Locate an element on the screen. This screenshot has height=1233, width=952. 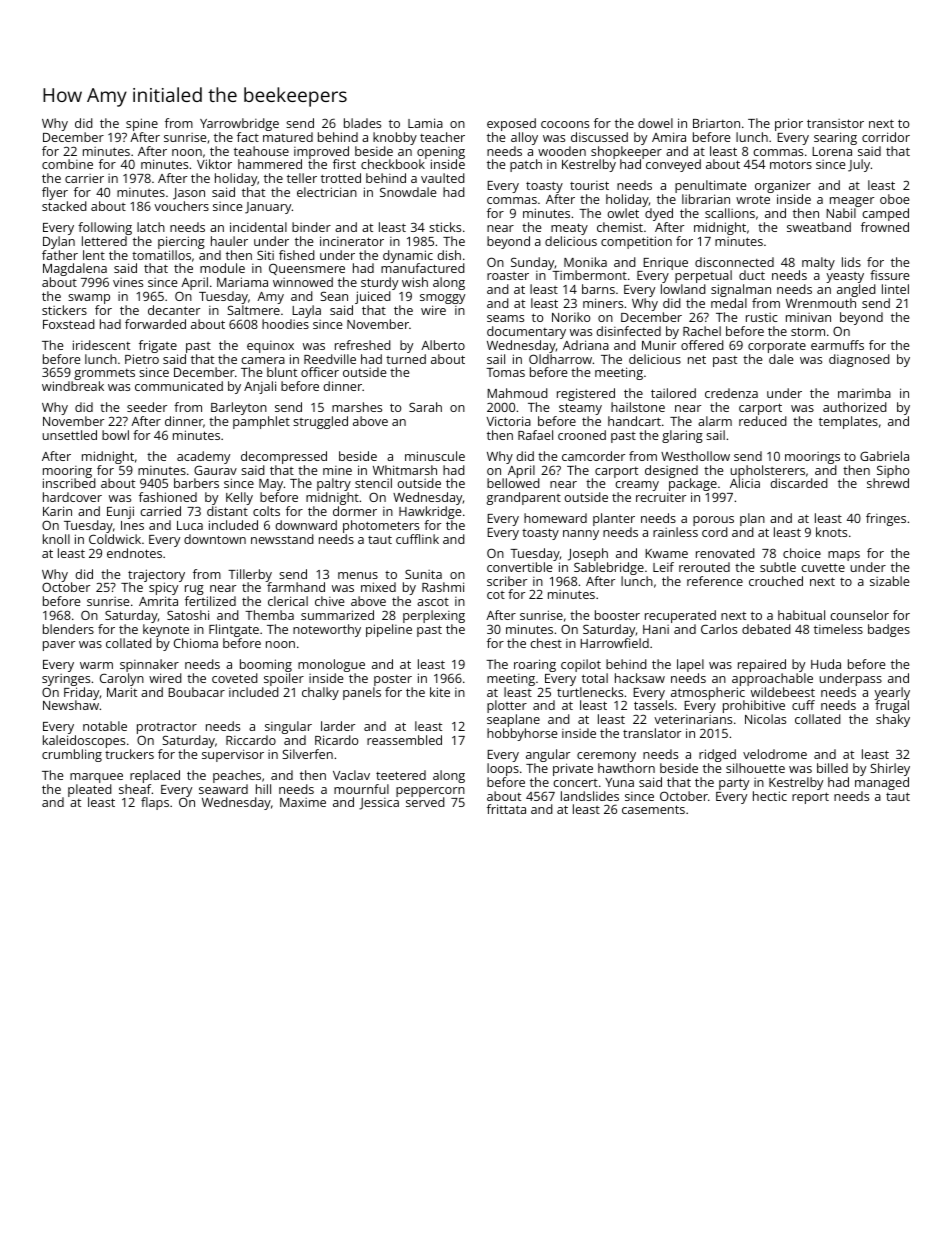
carried is located at coordinates (160, 511).
